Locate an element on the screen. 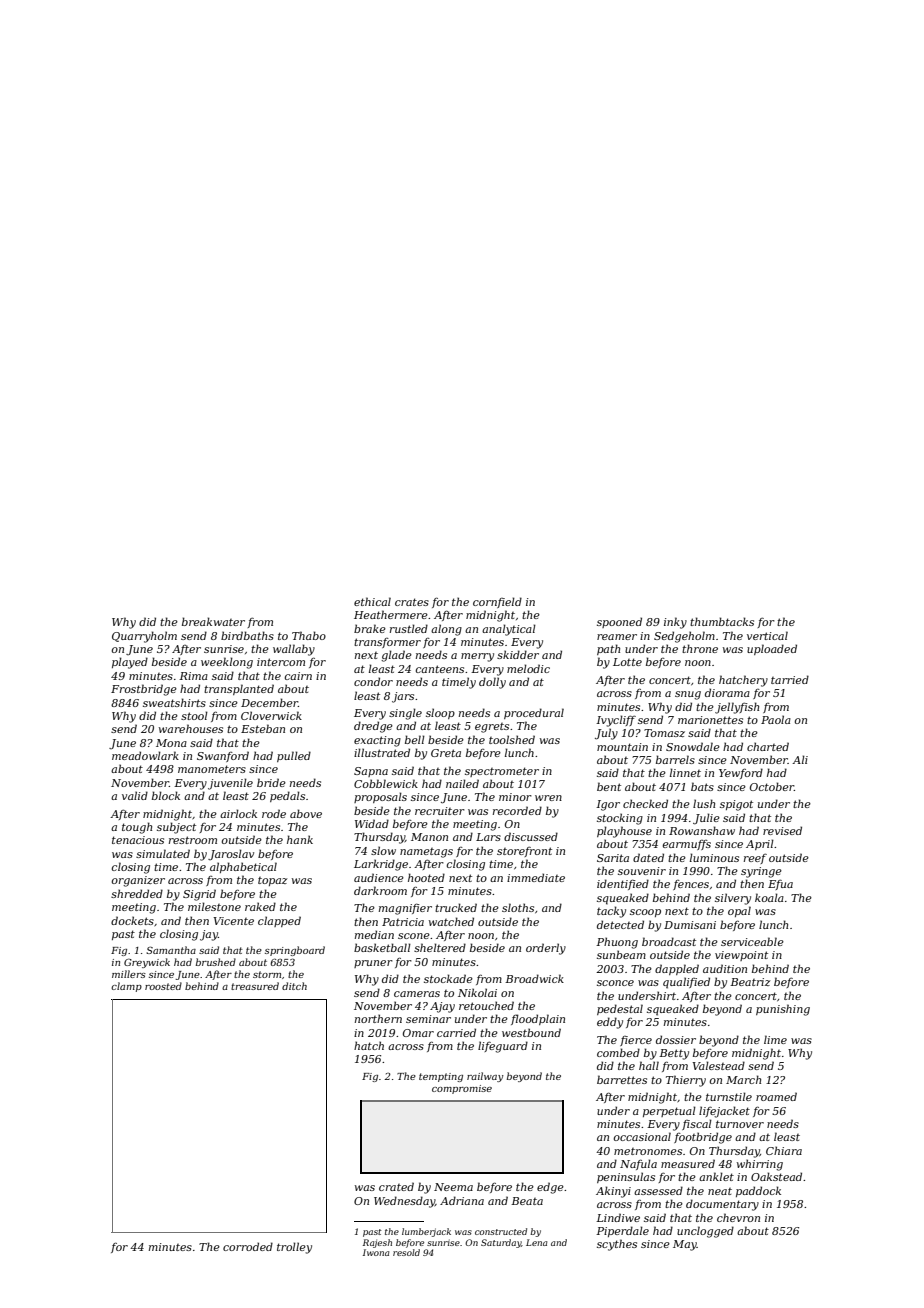 This screenshot has width=924, height=1308. cornfield is located at coordinates (497, 602).
